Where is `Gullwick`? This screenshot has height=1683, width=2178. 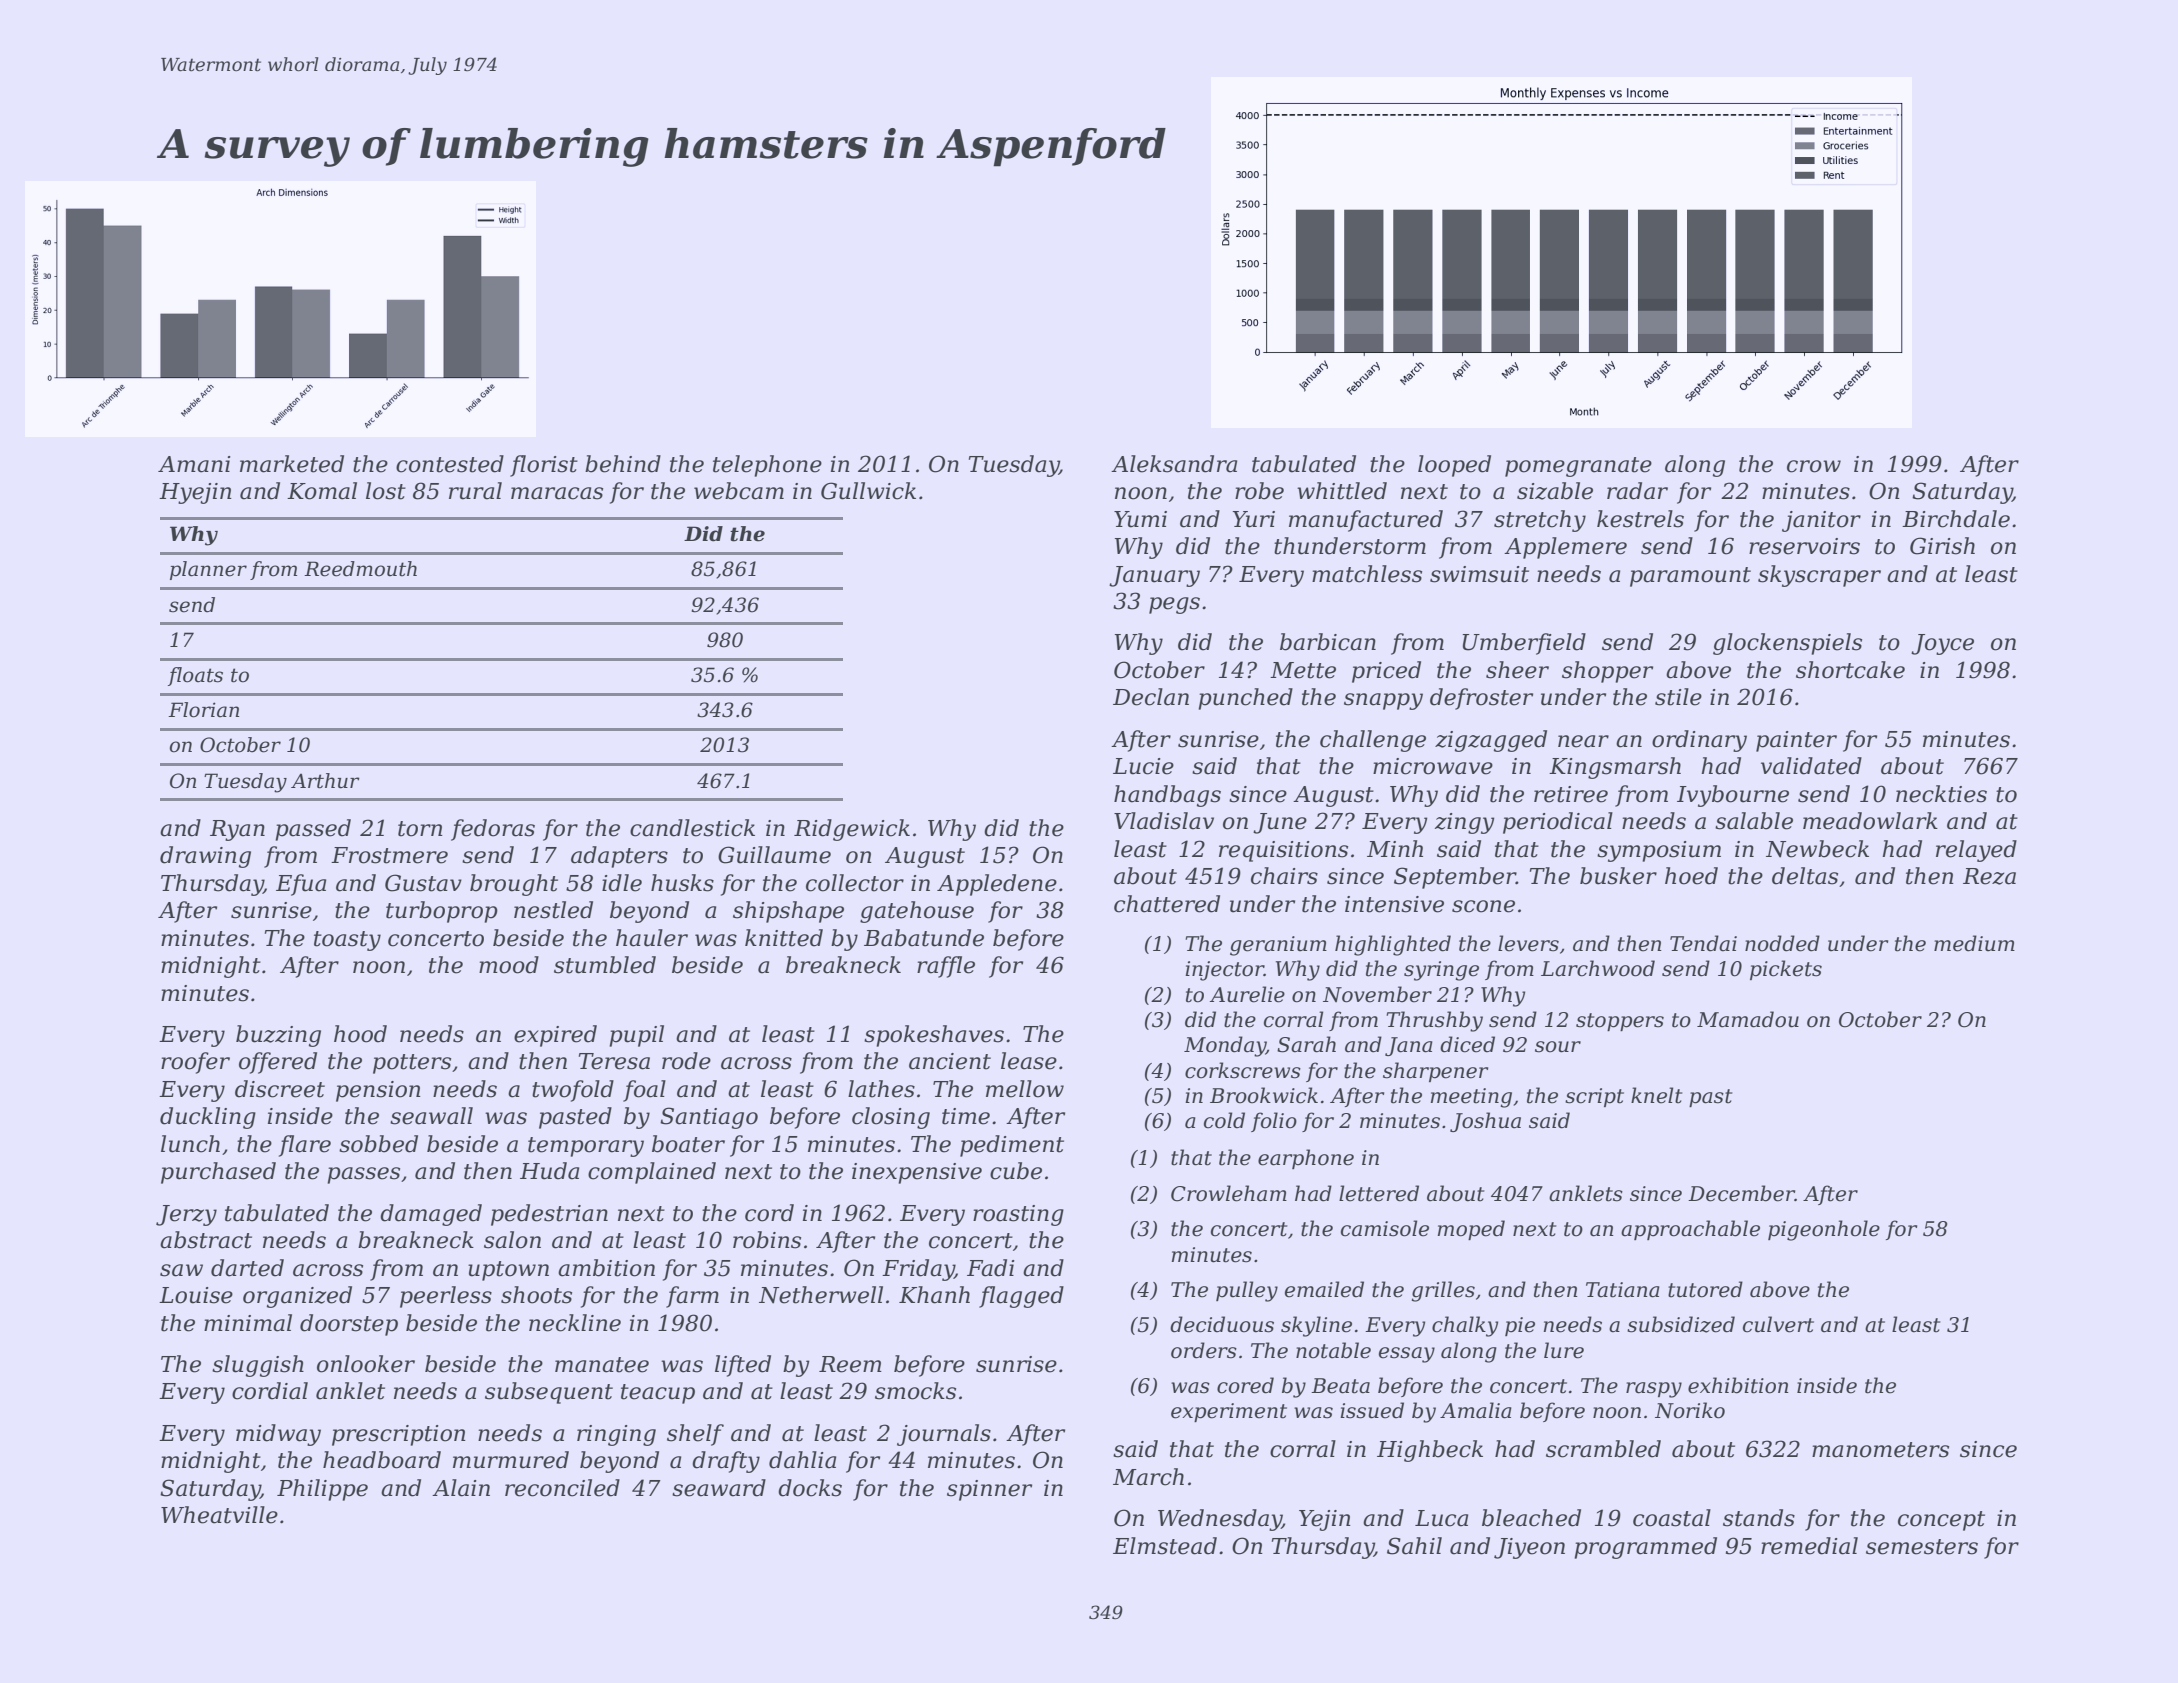
Gullwick is located at coordinates (868, 491).
